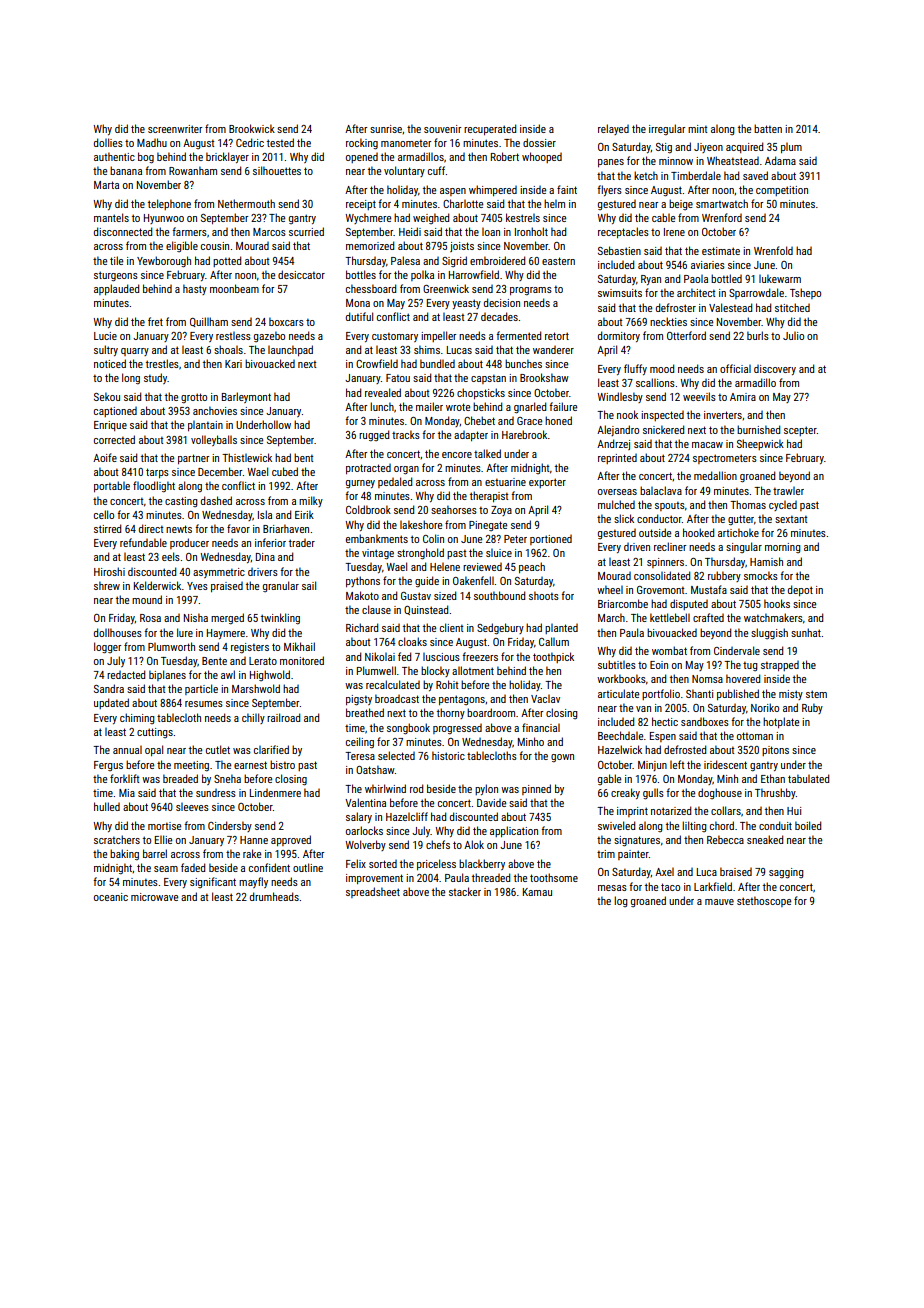  Describe the element at coordinates (505, 156) in the image. I see `Robert` at that location.
